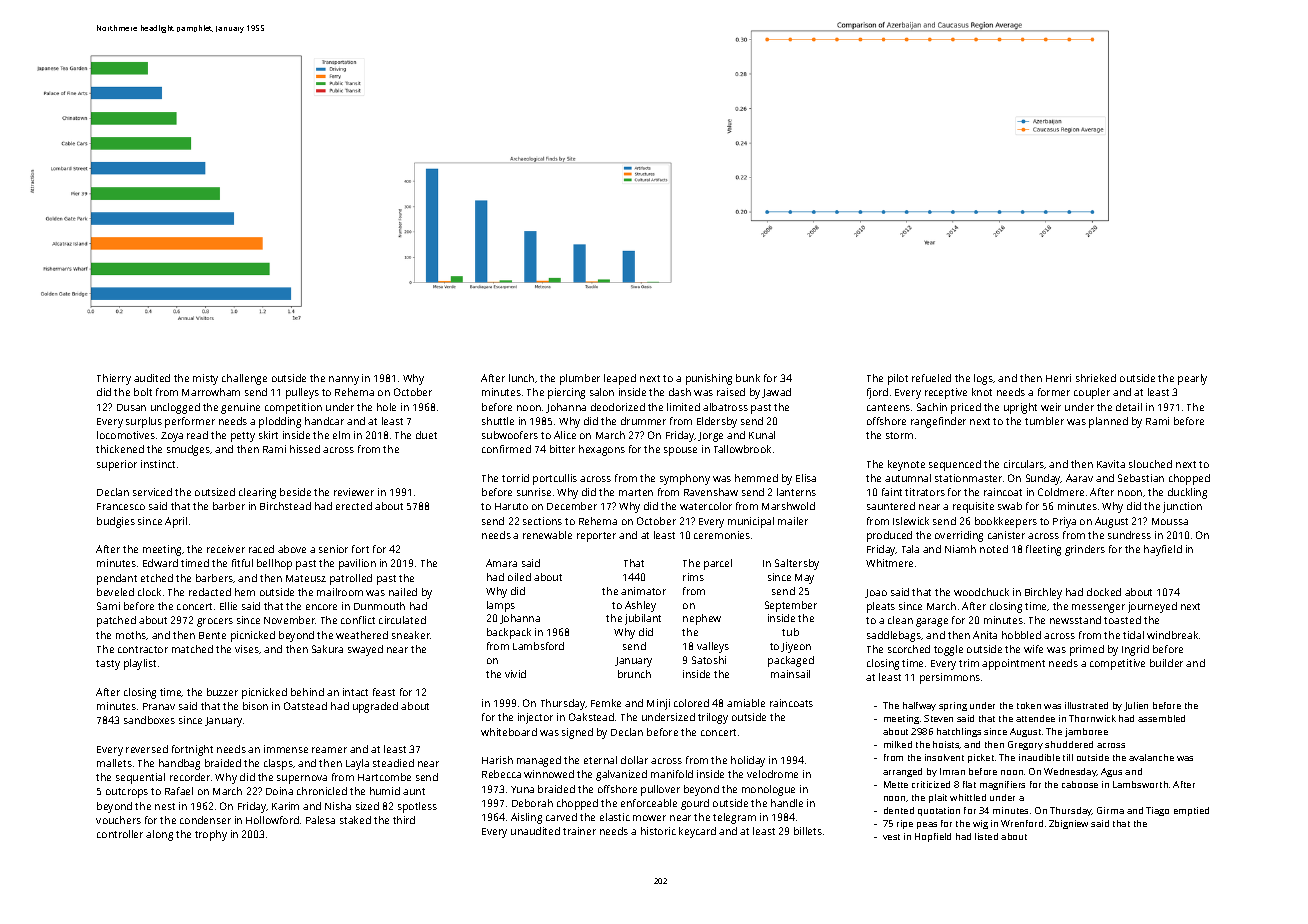  I want to click on reporter, so click(596, 537).
